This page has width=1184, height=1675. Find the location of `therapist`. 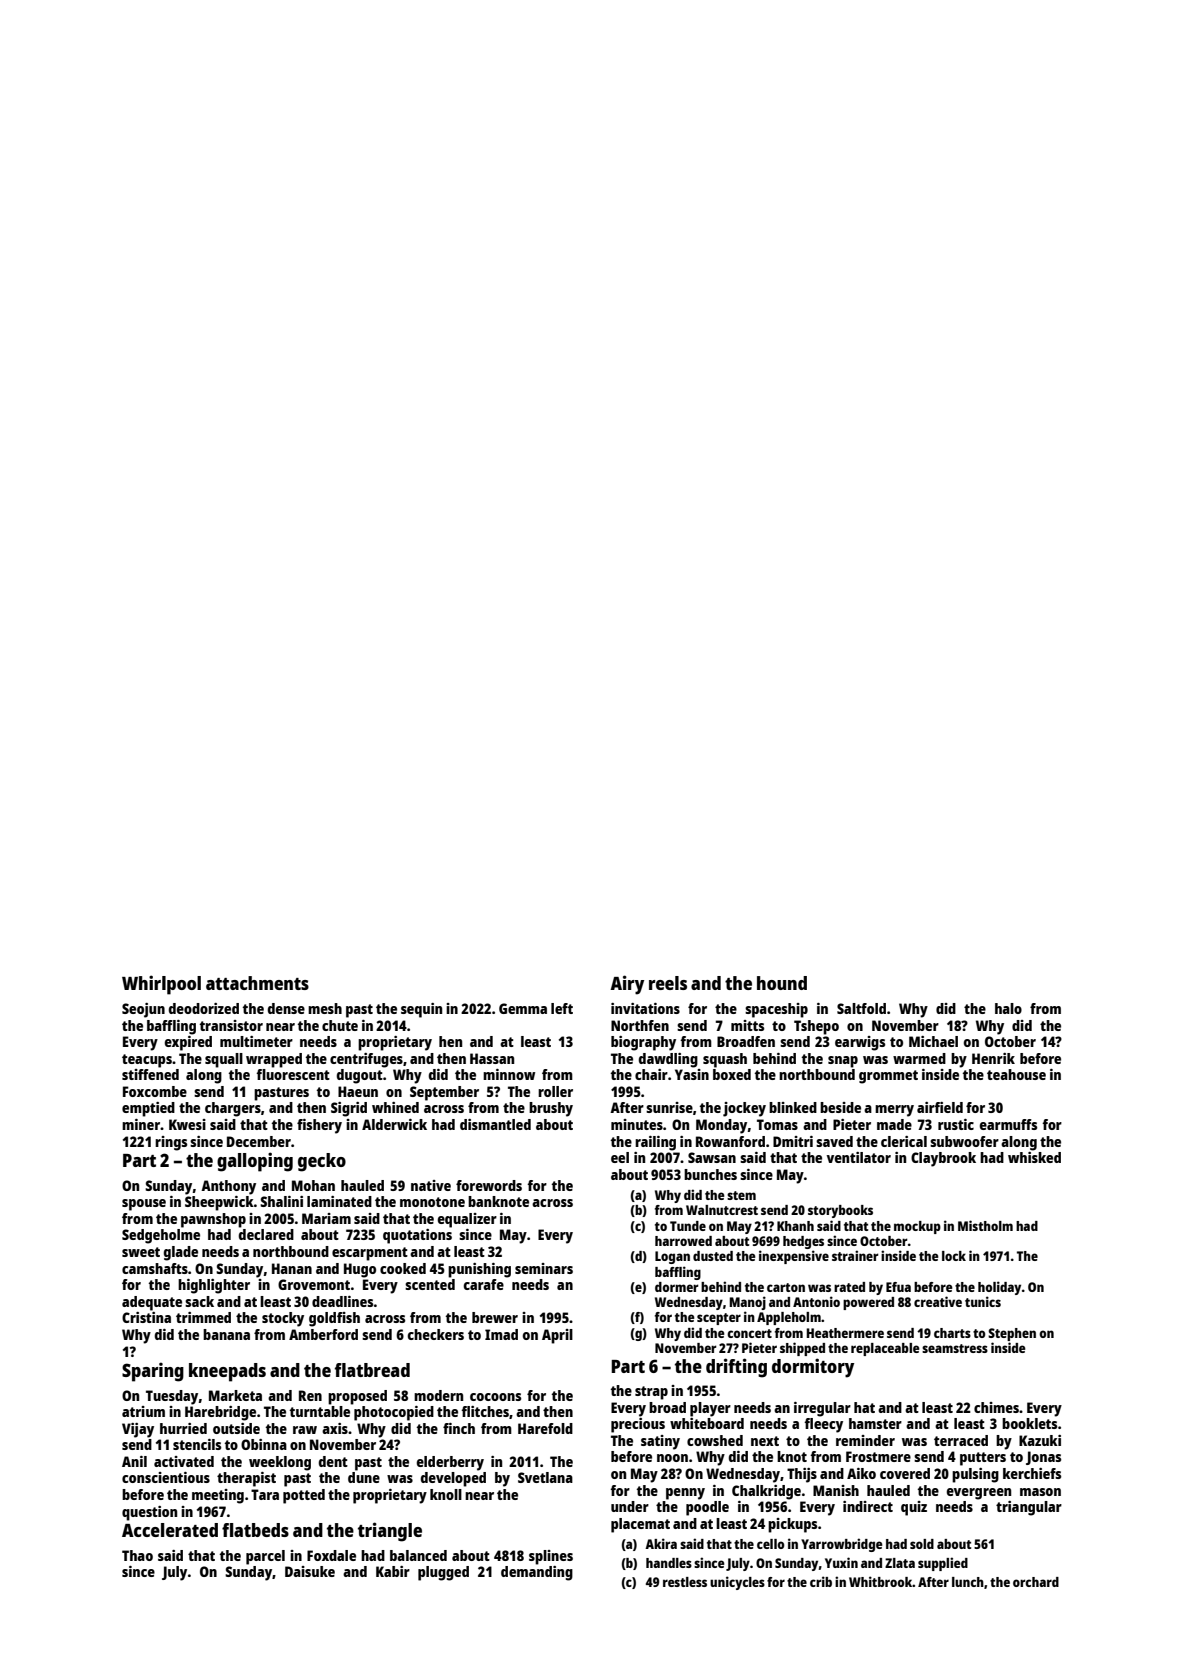

therapist is located at coordinates (246, 1479).
